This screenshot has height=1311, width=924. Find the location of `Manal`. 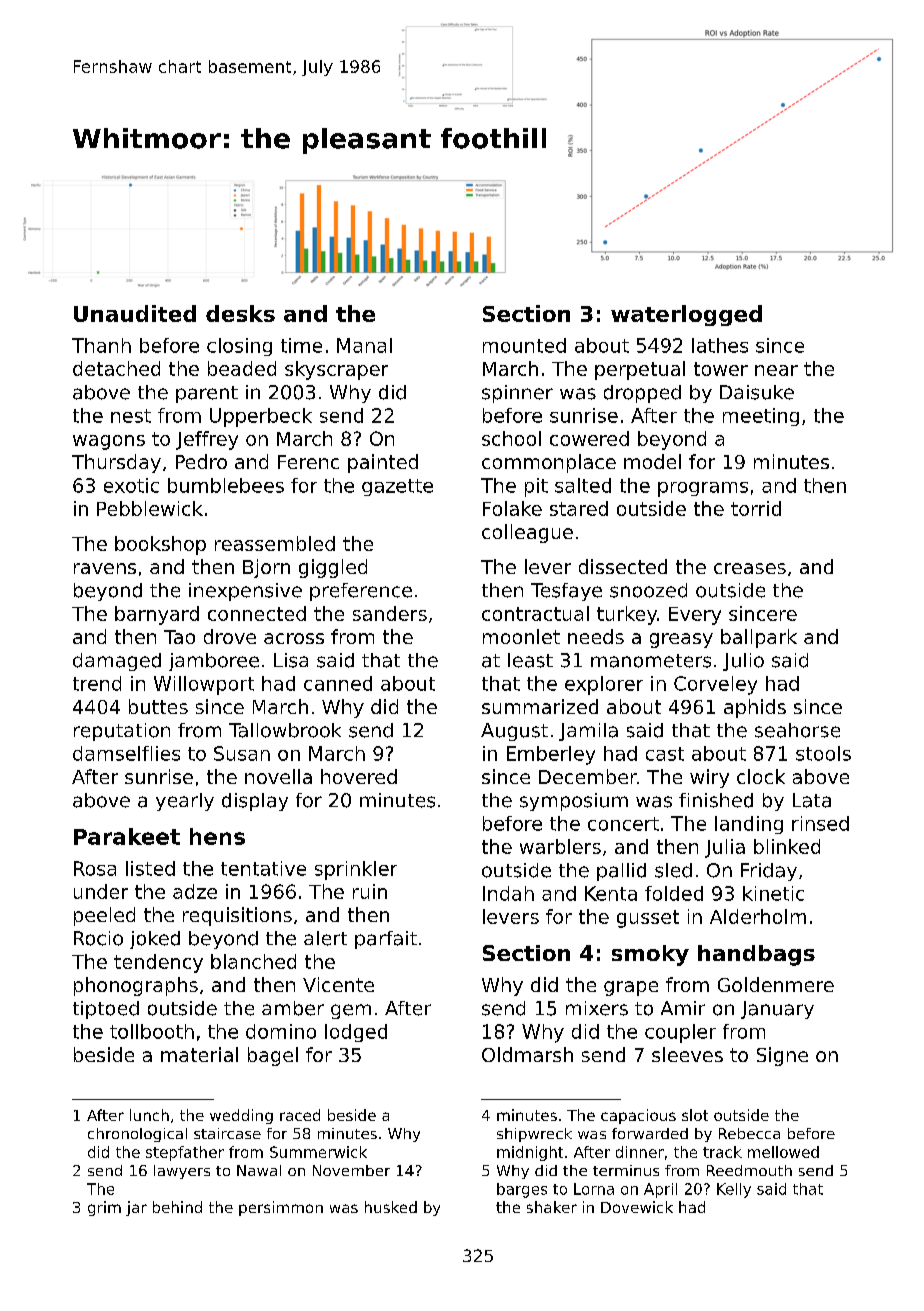

Manal is located at coordinates (364, 345).
